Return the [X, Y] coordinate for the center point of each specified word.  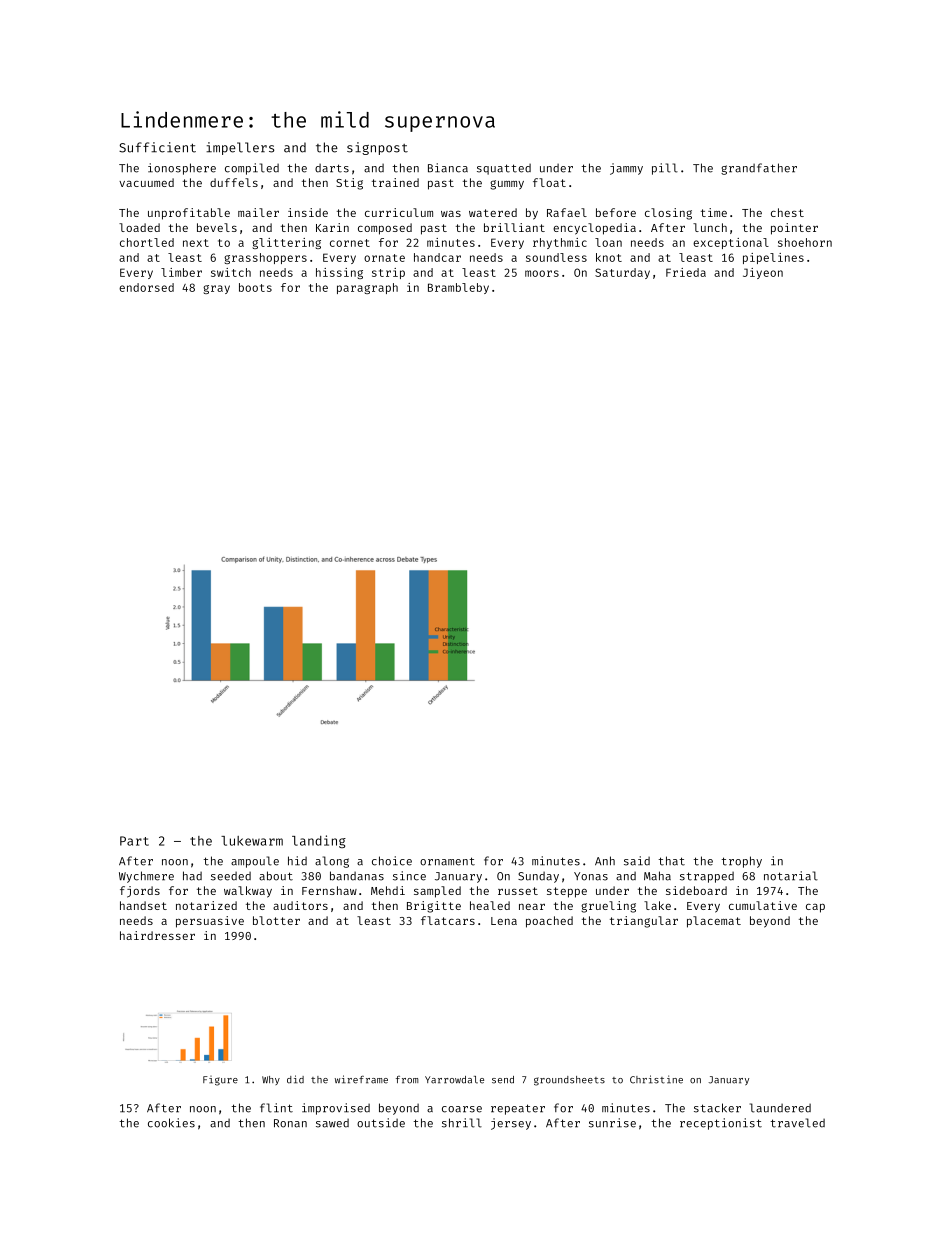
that [671, 861]
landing [319, 841]
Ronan [290, 1123]
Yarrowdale [454, 1080]
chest [787, 212]
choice [392, 861]
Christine [656, 1079]
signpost [377, 148]
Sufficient [157, 147]
